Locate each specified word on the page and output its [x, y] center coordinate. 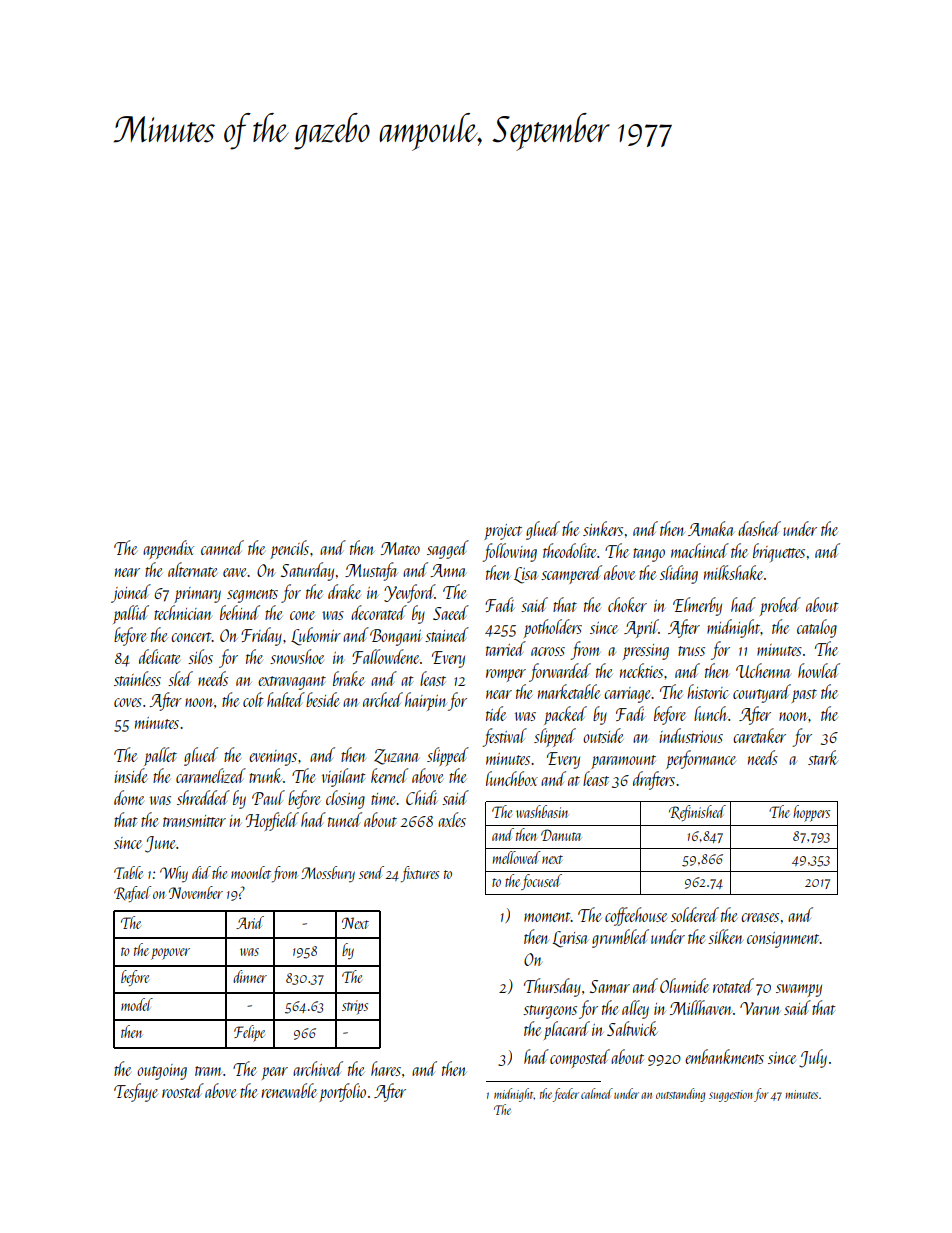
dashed [759, 528]
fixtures [420, 874]
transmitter [194, 821]
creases [760, 917]
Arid [250, 922]
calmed [597, 1093]
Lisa [525, 575]
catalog [817, 628]
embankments [724, 1056]
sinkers [603, 528]
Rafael [132, 894]
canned [222, 547]
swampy [799, 990]
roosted [183, 1090]
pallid [131, 614]
